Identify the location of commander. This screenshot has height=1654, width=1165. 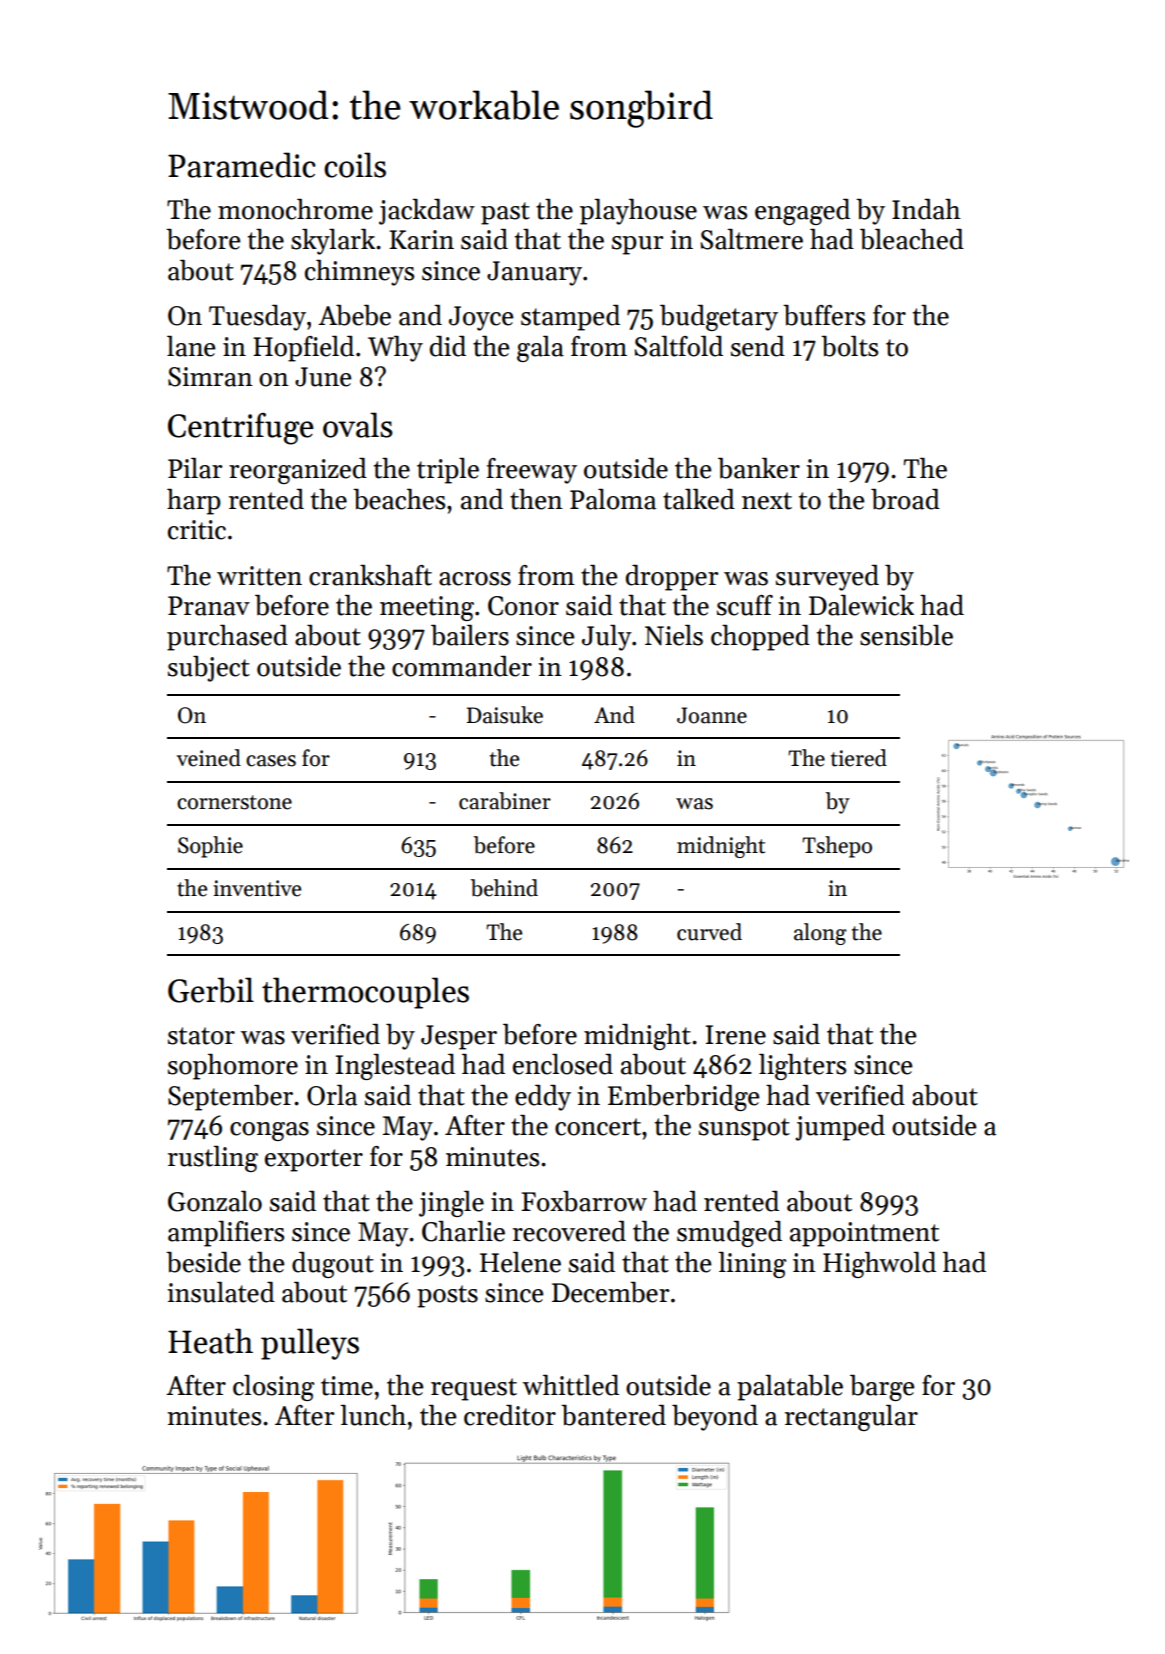
(462, 666).
